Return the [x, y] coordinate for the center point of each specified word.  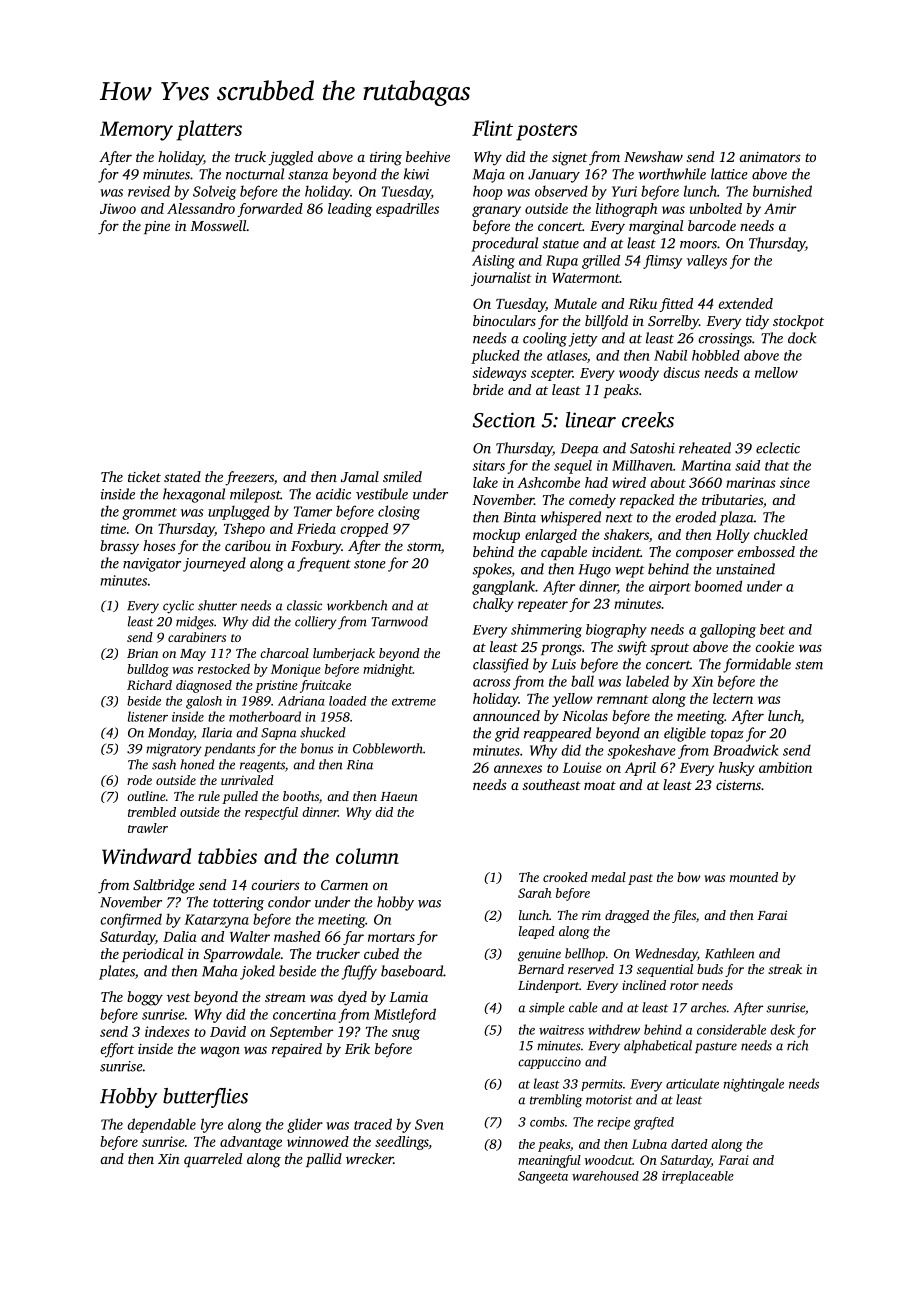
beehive [428, 156]
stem [809, 665]
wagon [220, 1052]
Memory [136, 131]
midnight [388, 670]
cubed [381, 953]
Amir [780, 208]
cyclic [178, 607]
